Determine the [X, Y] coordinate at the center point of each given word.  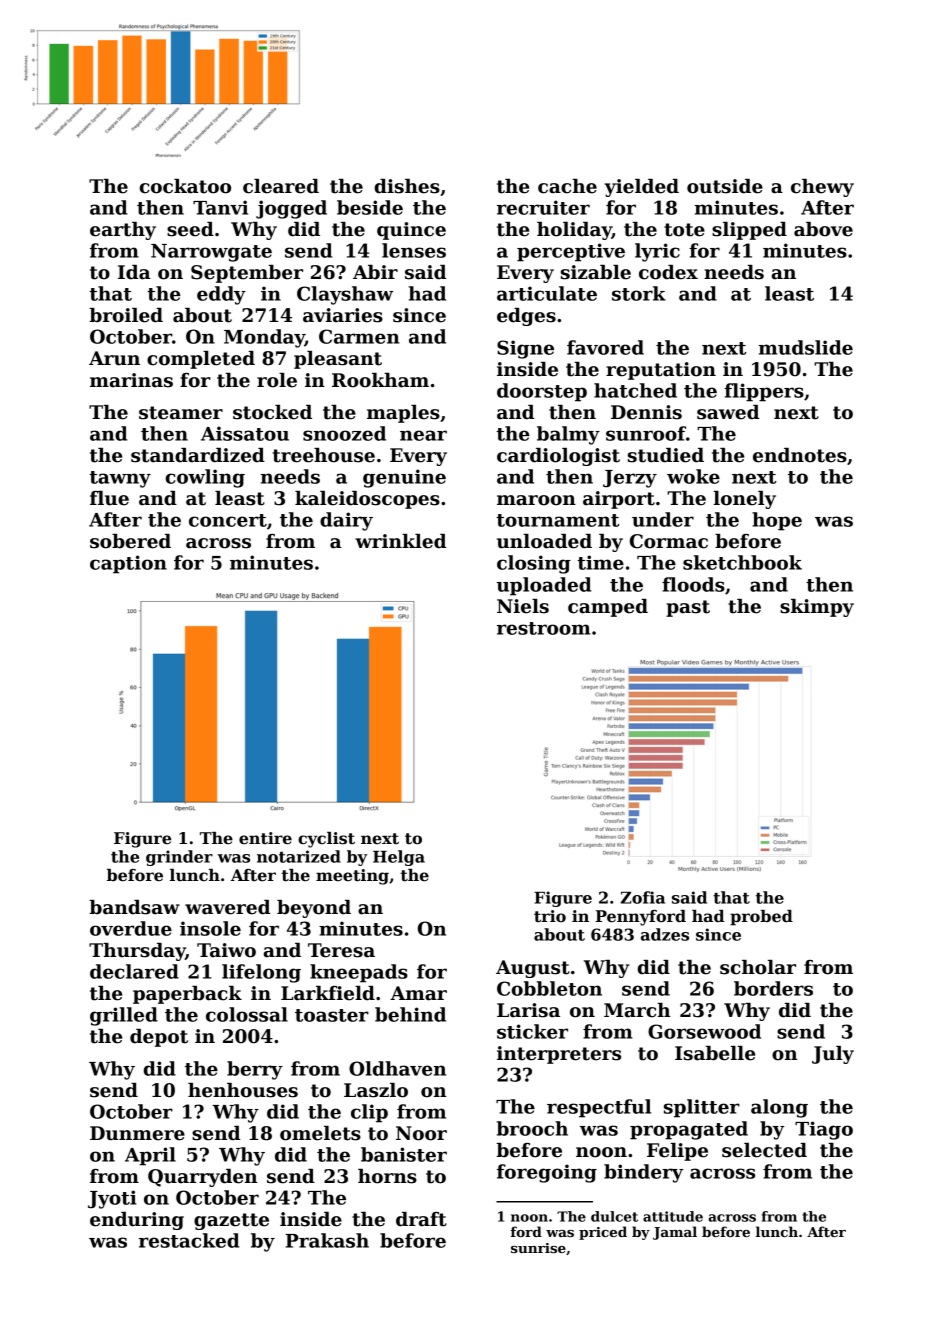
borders [773, 988]
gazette [231, 1221]
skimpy [817, 608]
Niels [523, 606]
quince [411, 231]
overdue [131, 928]
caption [128, 564]
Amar [418, 993]
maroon [536, 500]
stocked [272, 412]
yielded [641, 188]
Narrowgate [211, 253]
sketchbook [742, 562]
